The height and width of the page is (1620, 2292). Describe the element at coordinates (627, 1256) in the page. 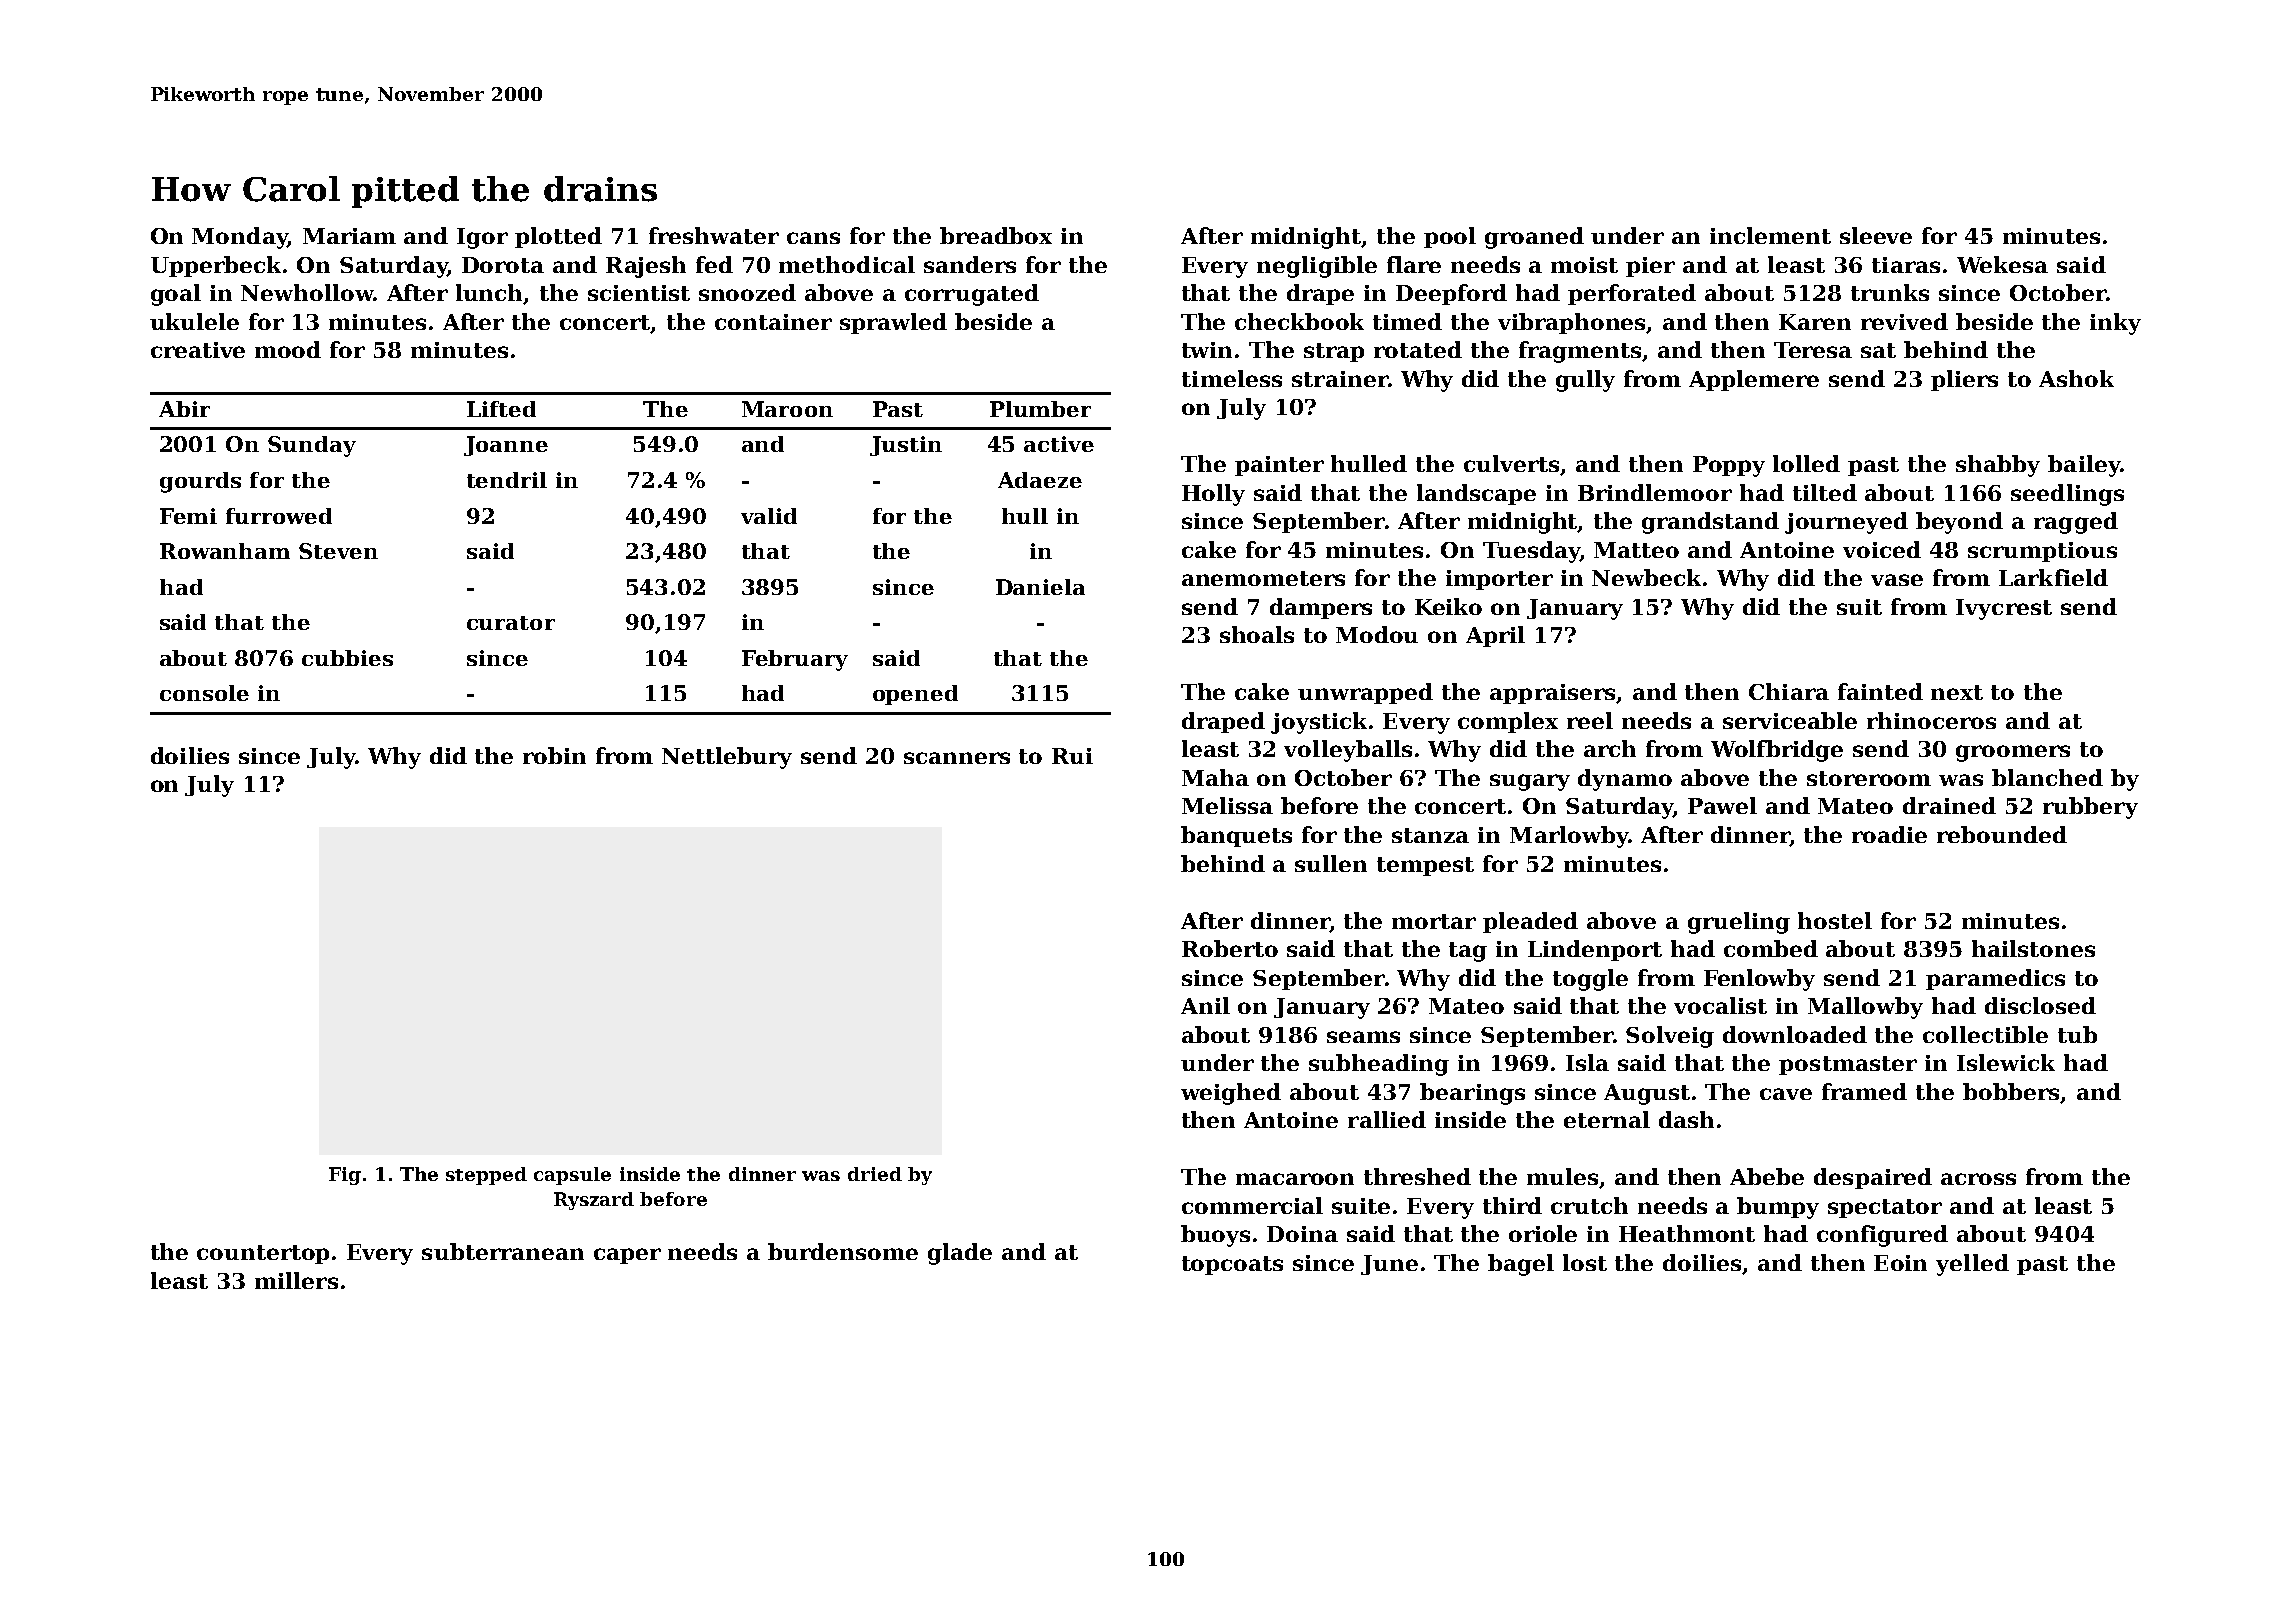

I see `caper` at that location.
